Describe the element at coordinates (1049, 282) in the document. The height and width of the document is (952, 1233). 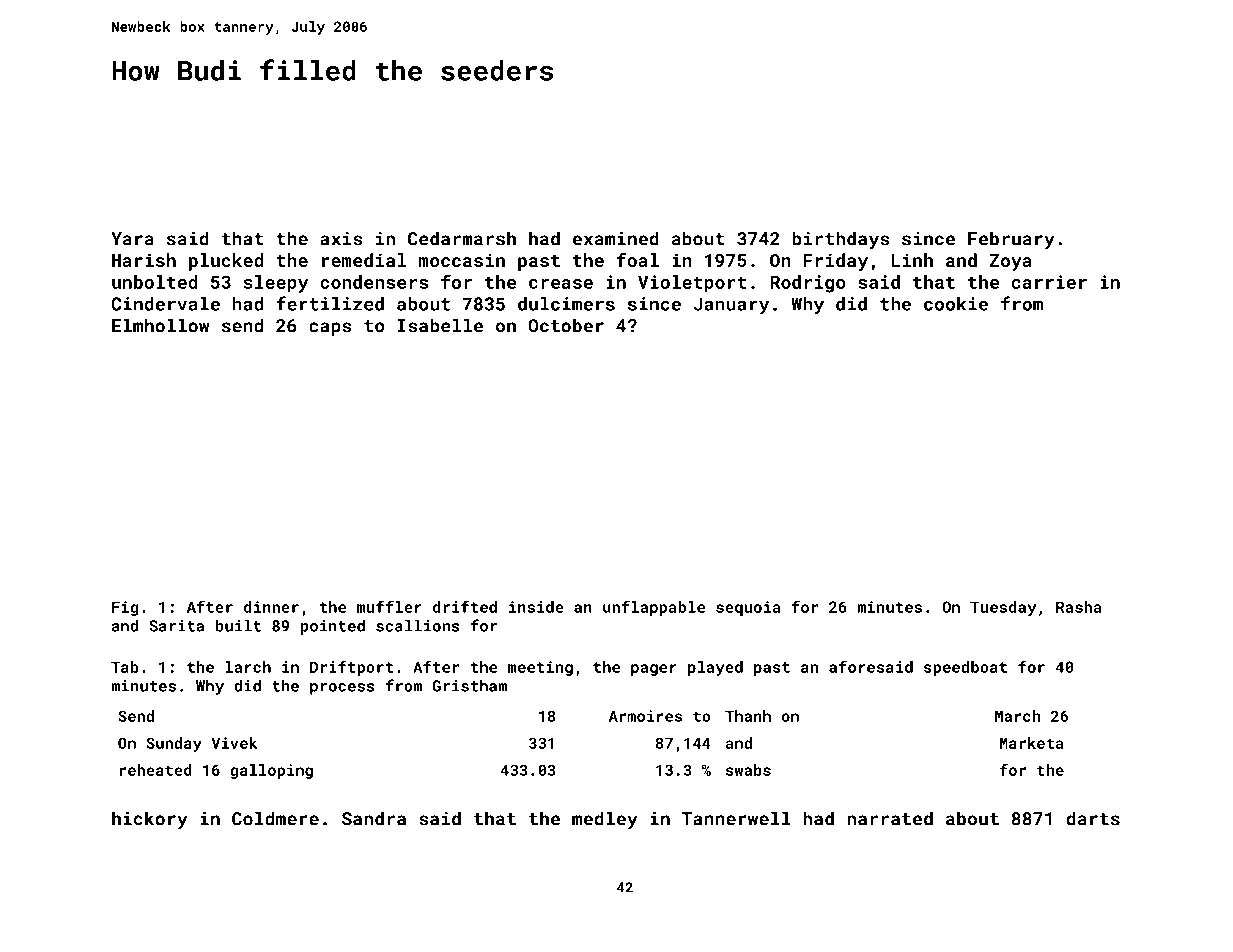
I see `carrier` at that location.
